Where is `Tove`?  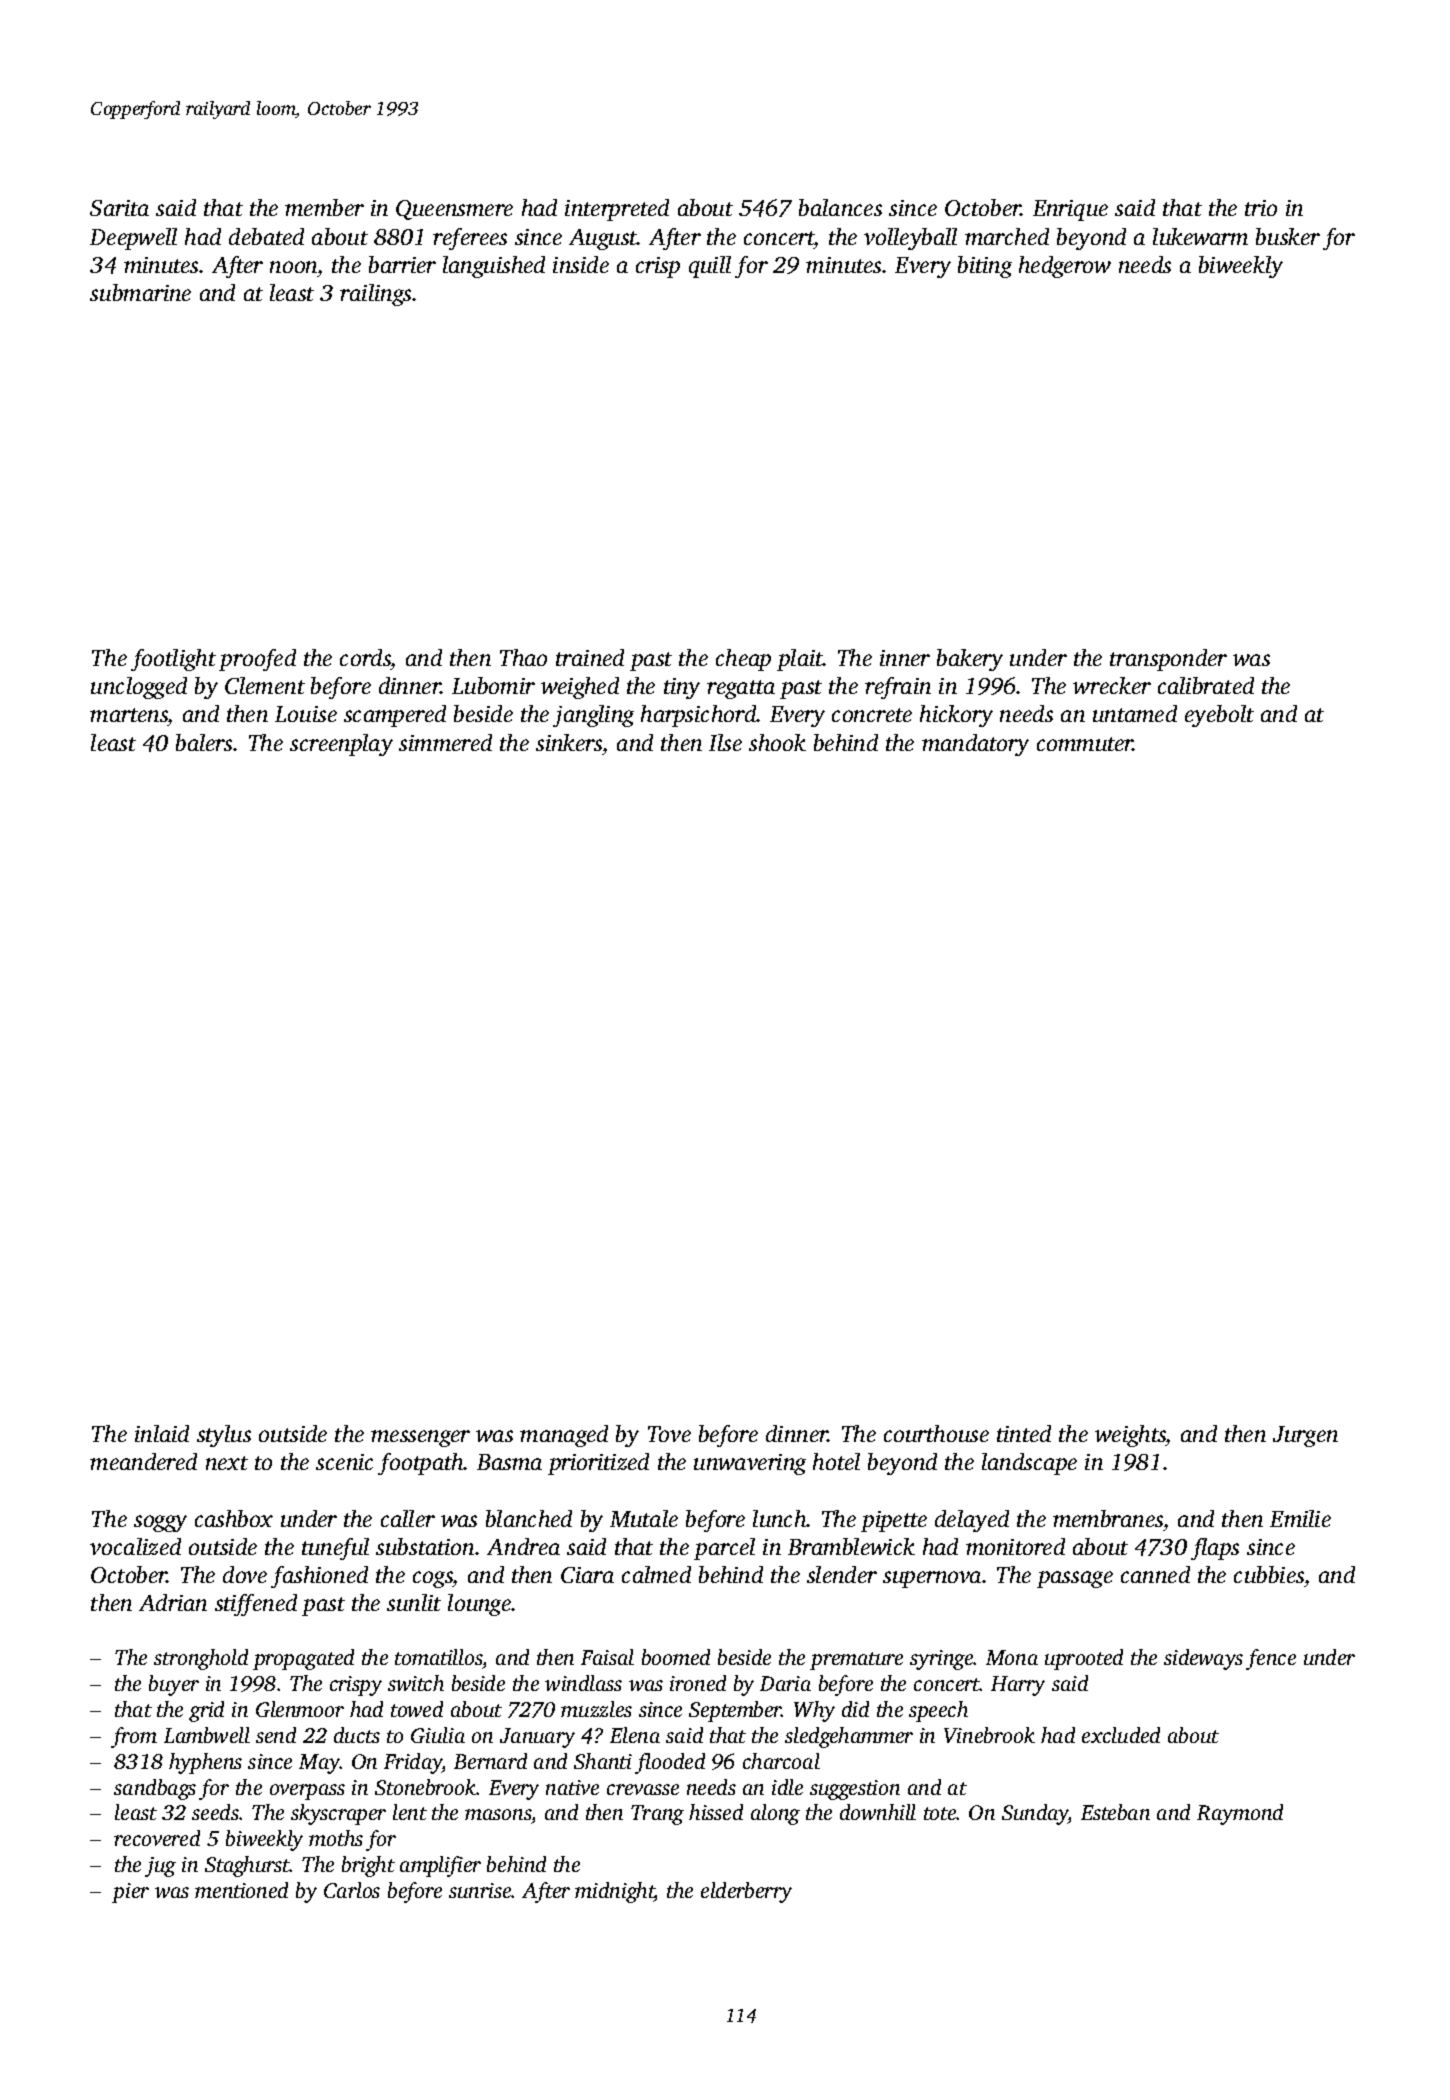 Tove is located at coordinates (669, 1434).
